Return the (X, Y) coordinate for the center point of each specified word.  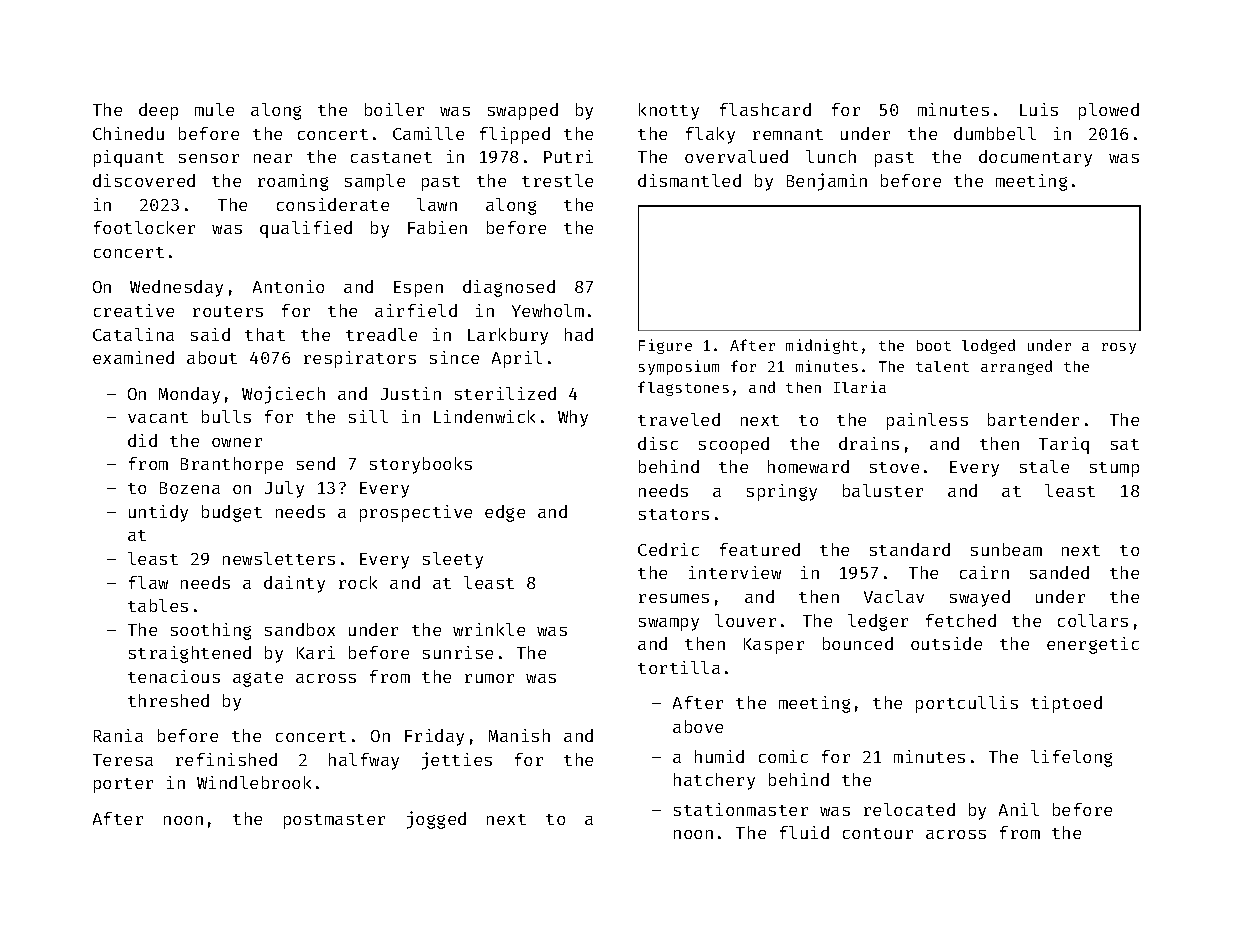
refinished (226, 759)
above (698, 726)
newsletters (279, 558)
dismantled (689, 180)
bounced (858, 643)
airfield (416, 310)
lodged (988, 346)
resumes (674, 598)
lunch (831, 156)
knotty (669, 111)
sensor (209, 158)
